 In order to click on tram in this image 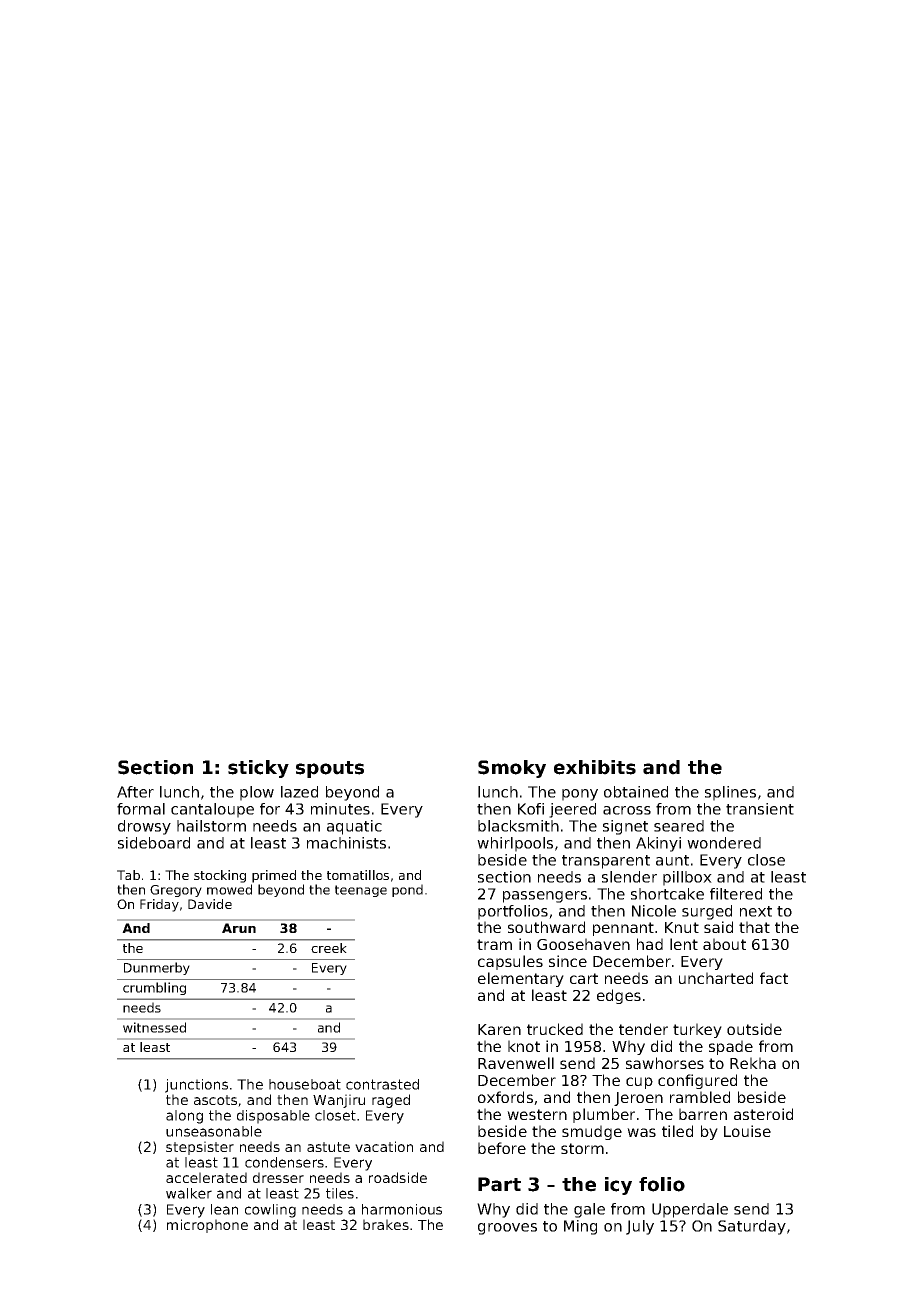, I will do `click(494, 944)`.
